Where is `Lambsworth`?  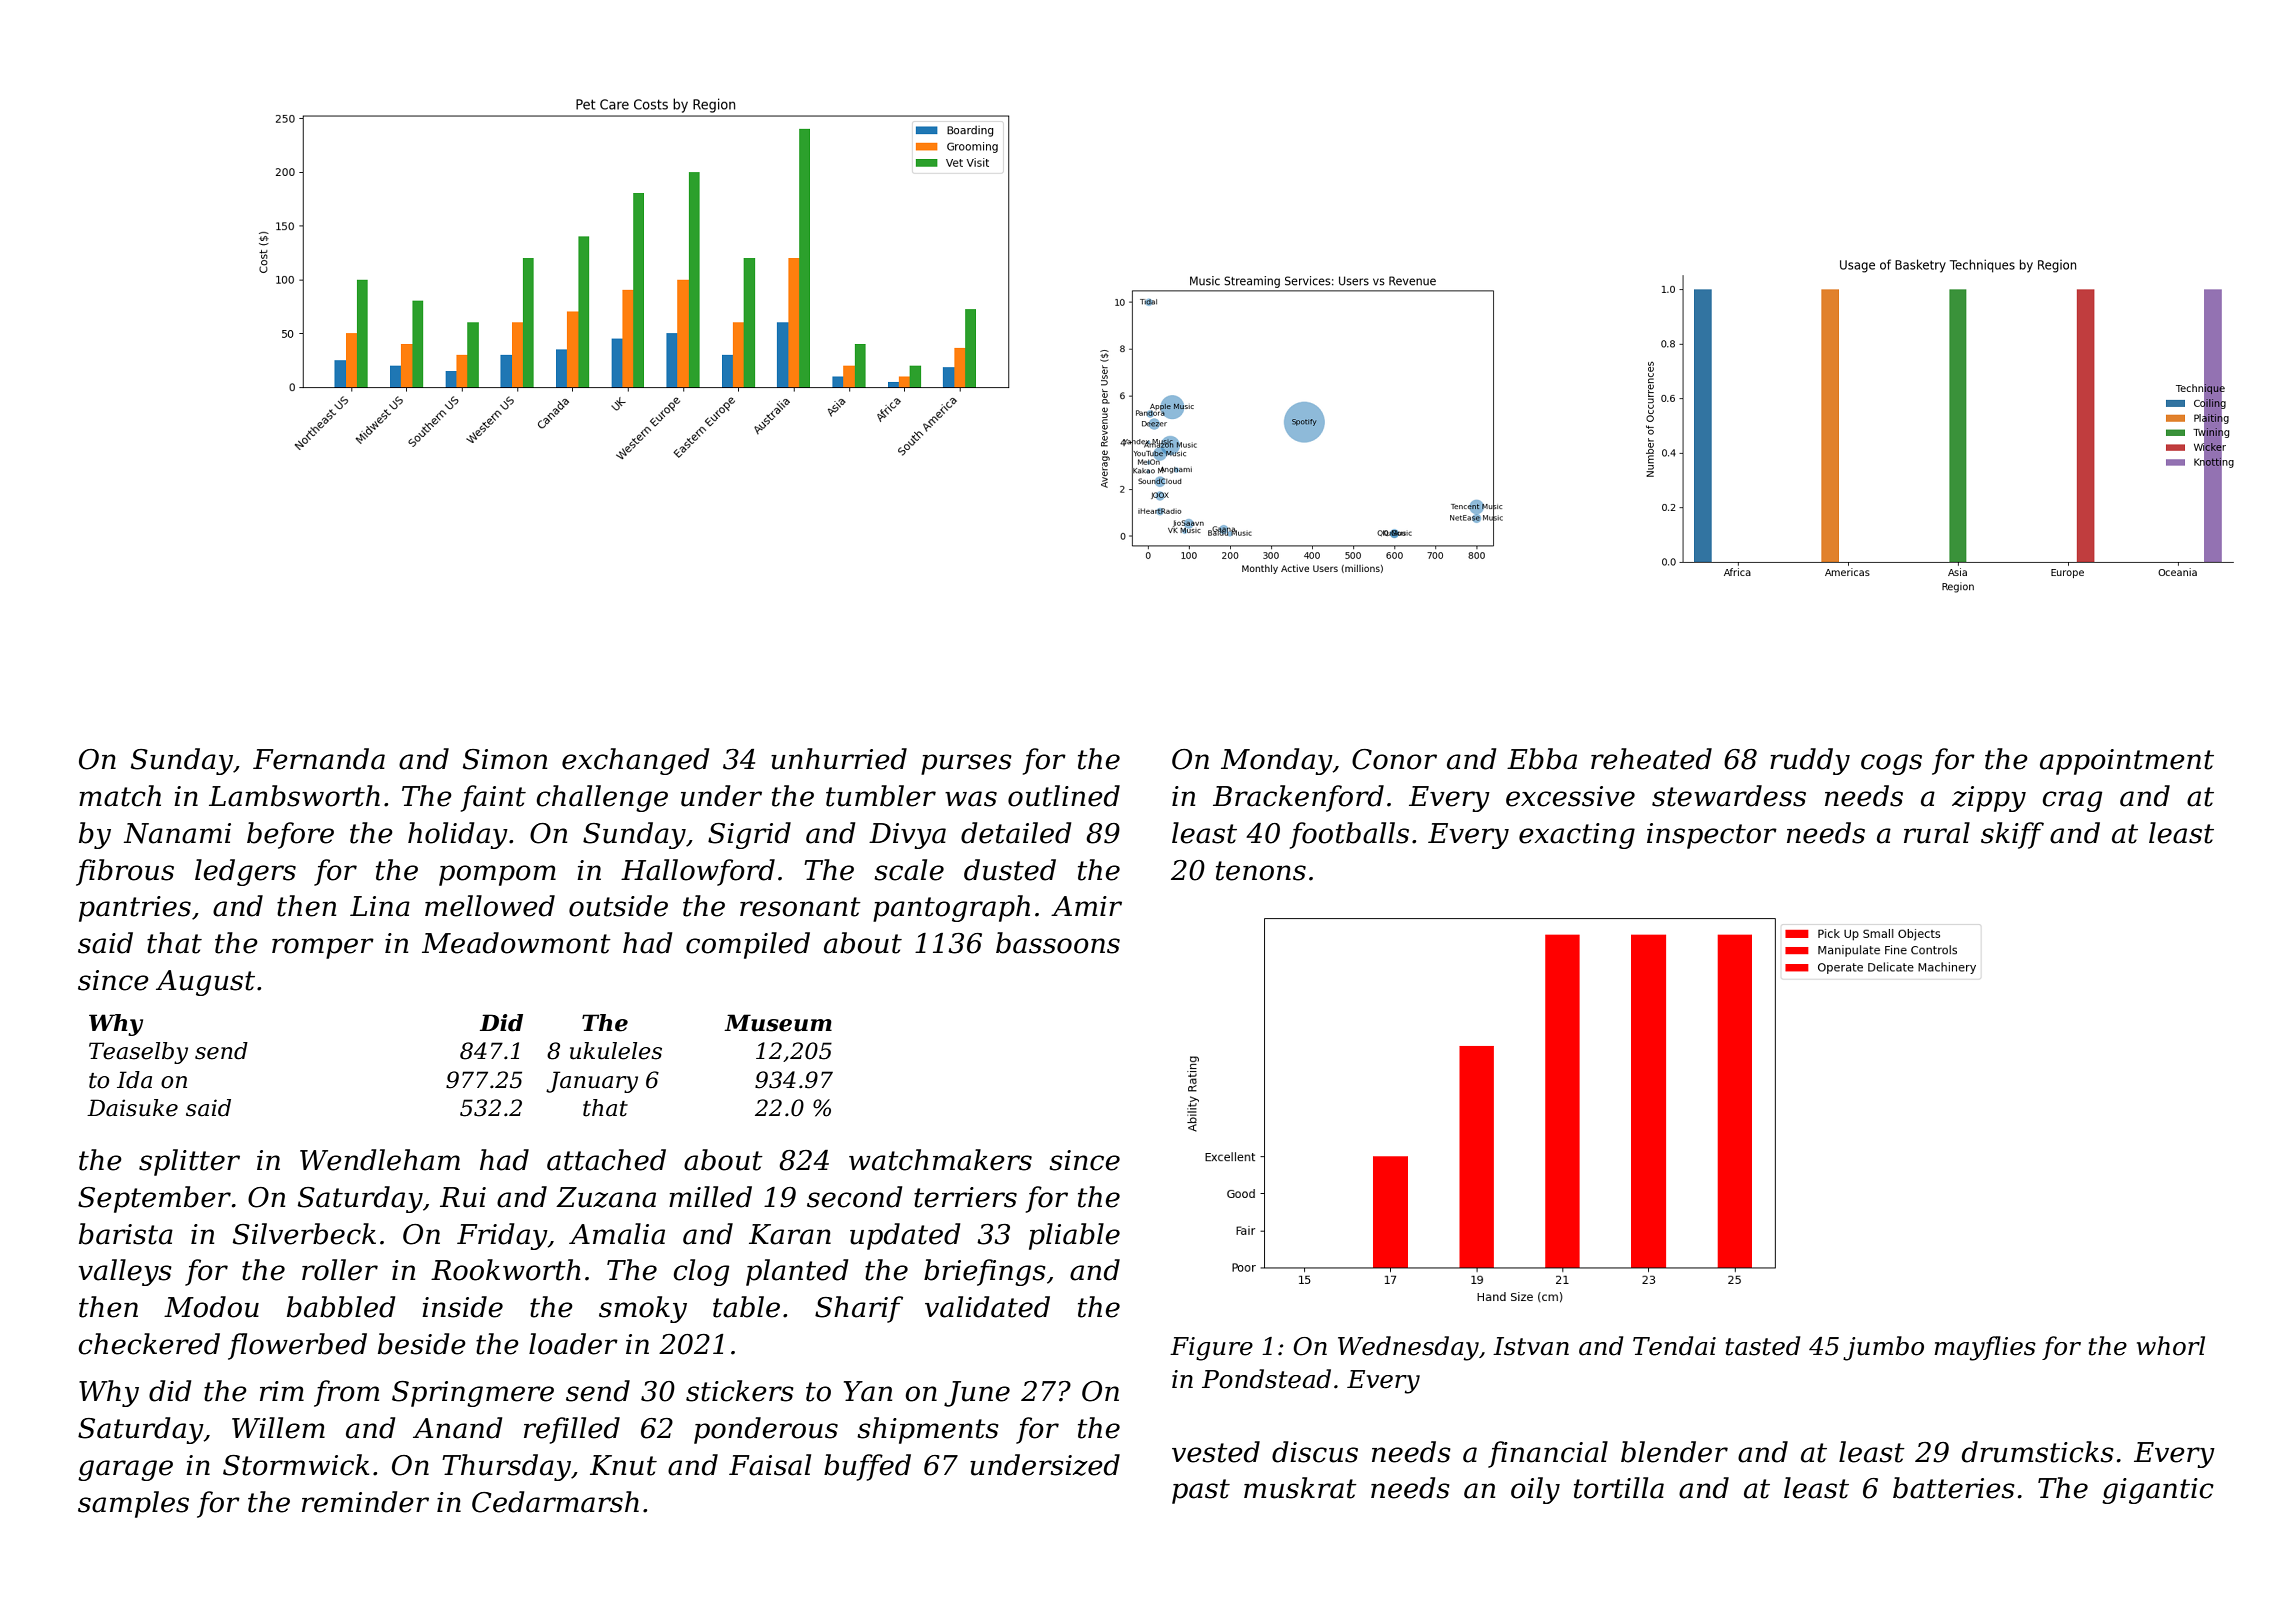 Lambsworth is located at coordinates (294, 796).
